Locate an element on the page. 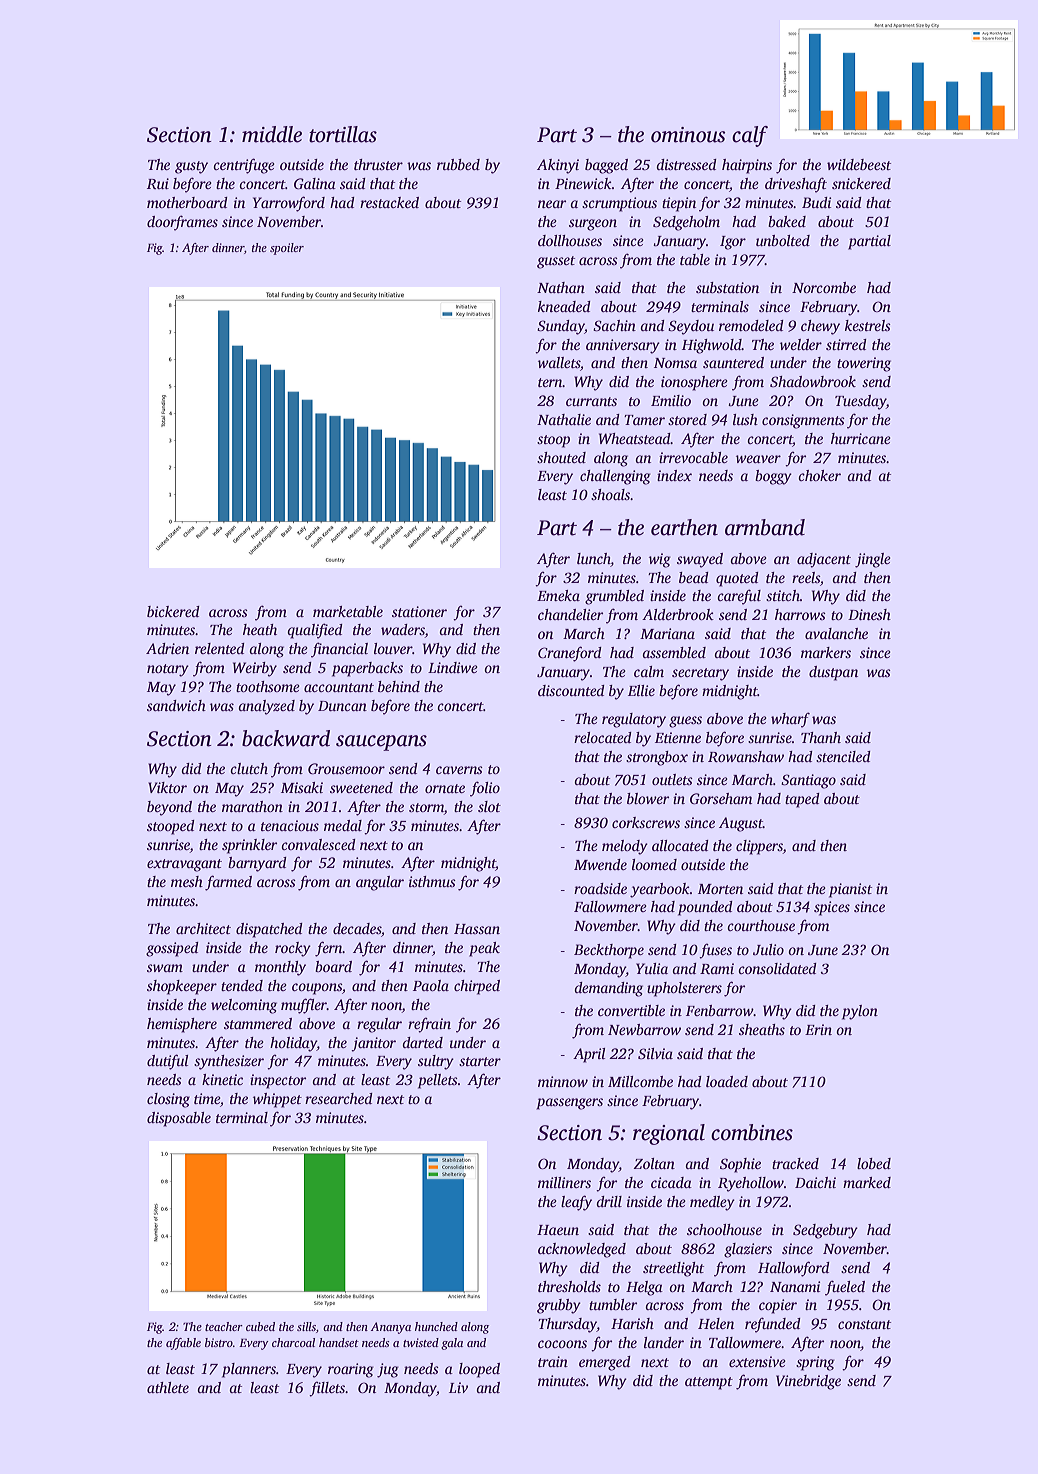  qualified is located at coordinates (315, 631).
